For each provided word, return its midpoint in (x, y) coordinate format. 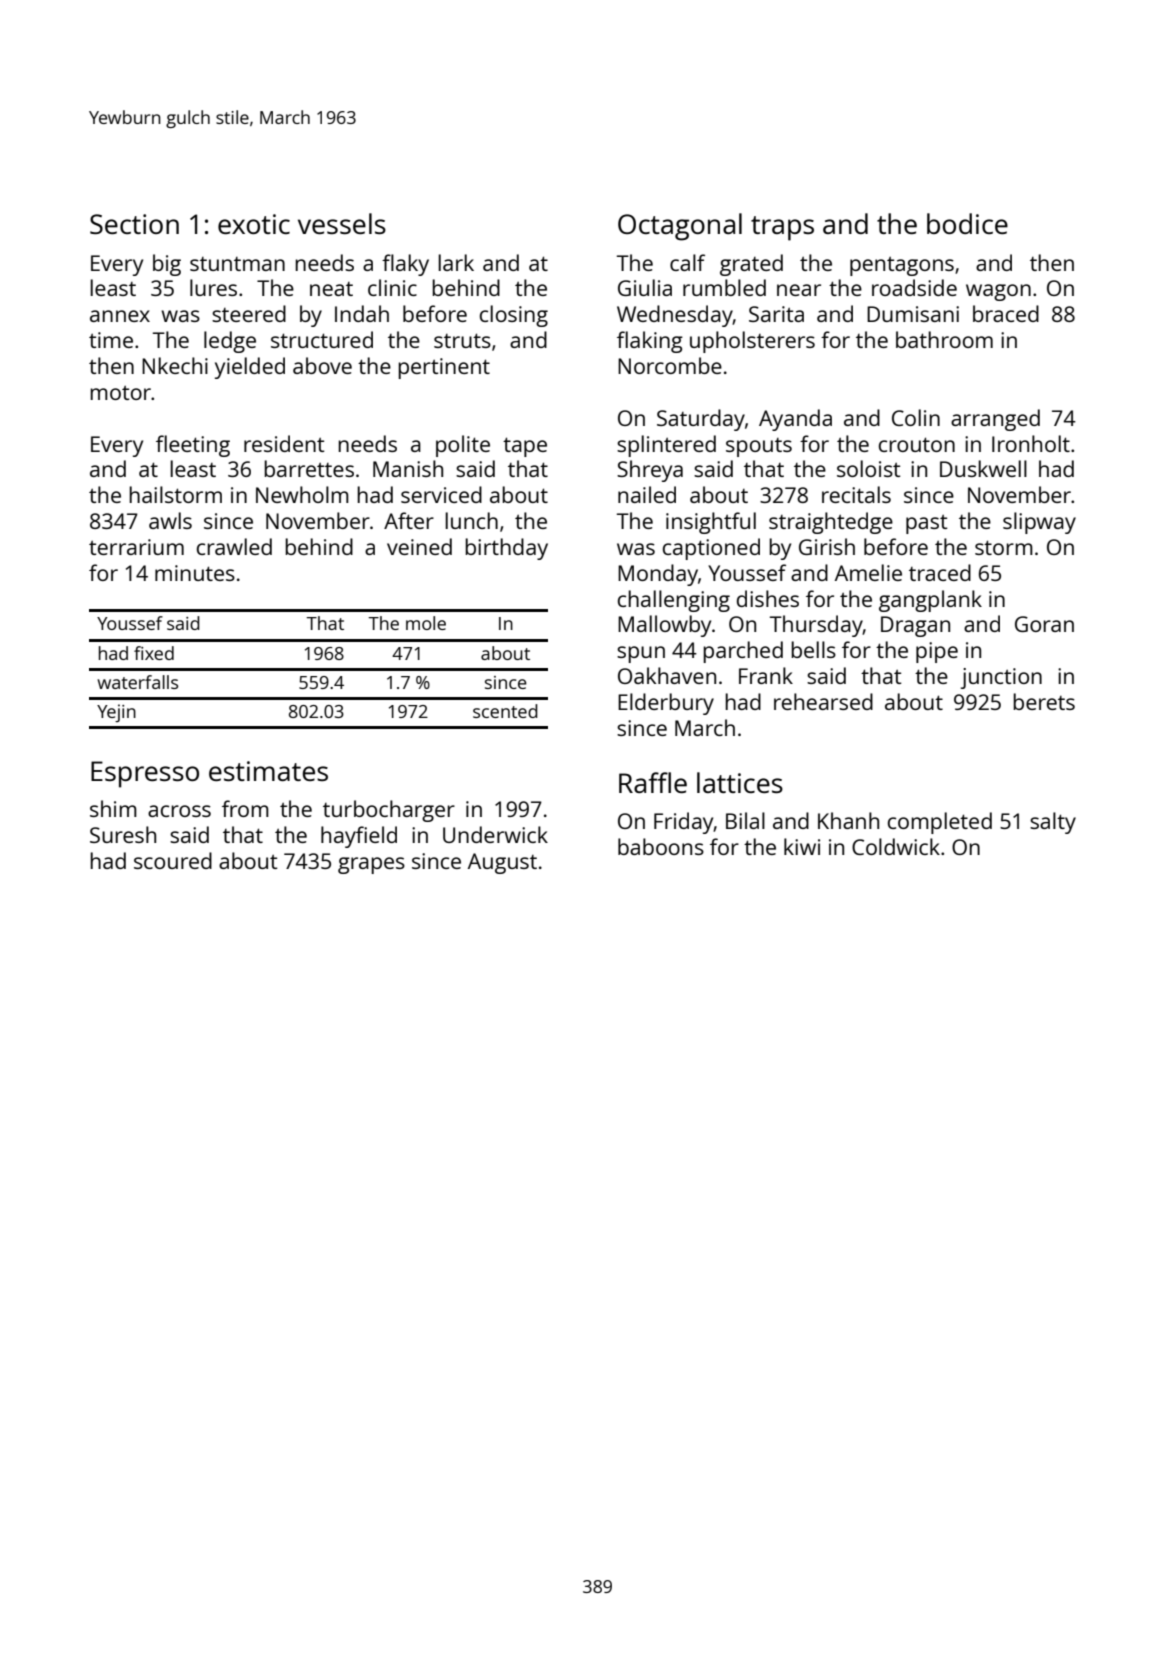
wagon (998, 292)
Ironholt (1031, 443)
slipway (1039, 523)
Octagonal (680, 227)
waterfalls (137, 682)
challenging (674, 601)
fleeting (193, 446)
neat (331, 289)
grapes (371, 865)
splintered (666, 446)
